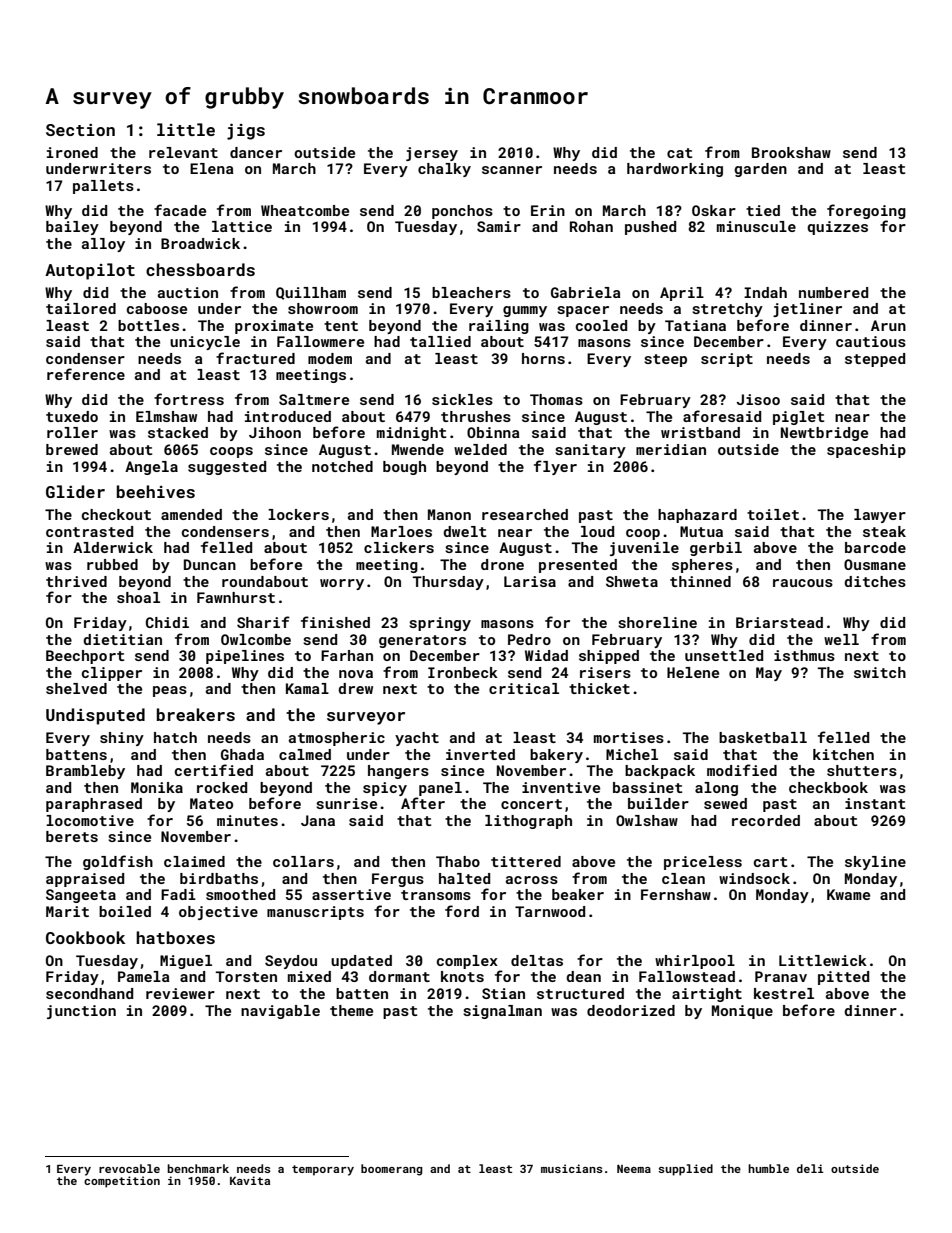  What do you see at coordinates (791, 152) in the page?
I see `Brookshaw` at bounding box center [791, 152].
